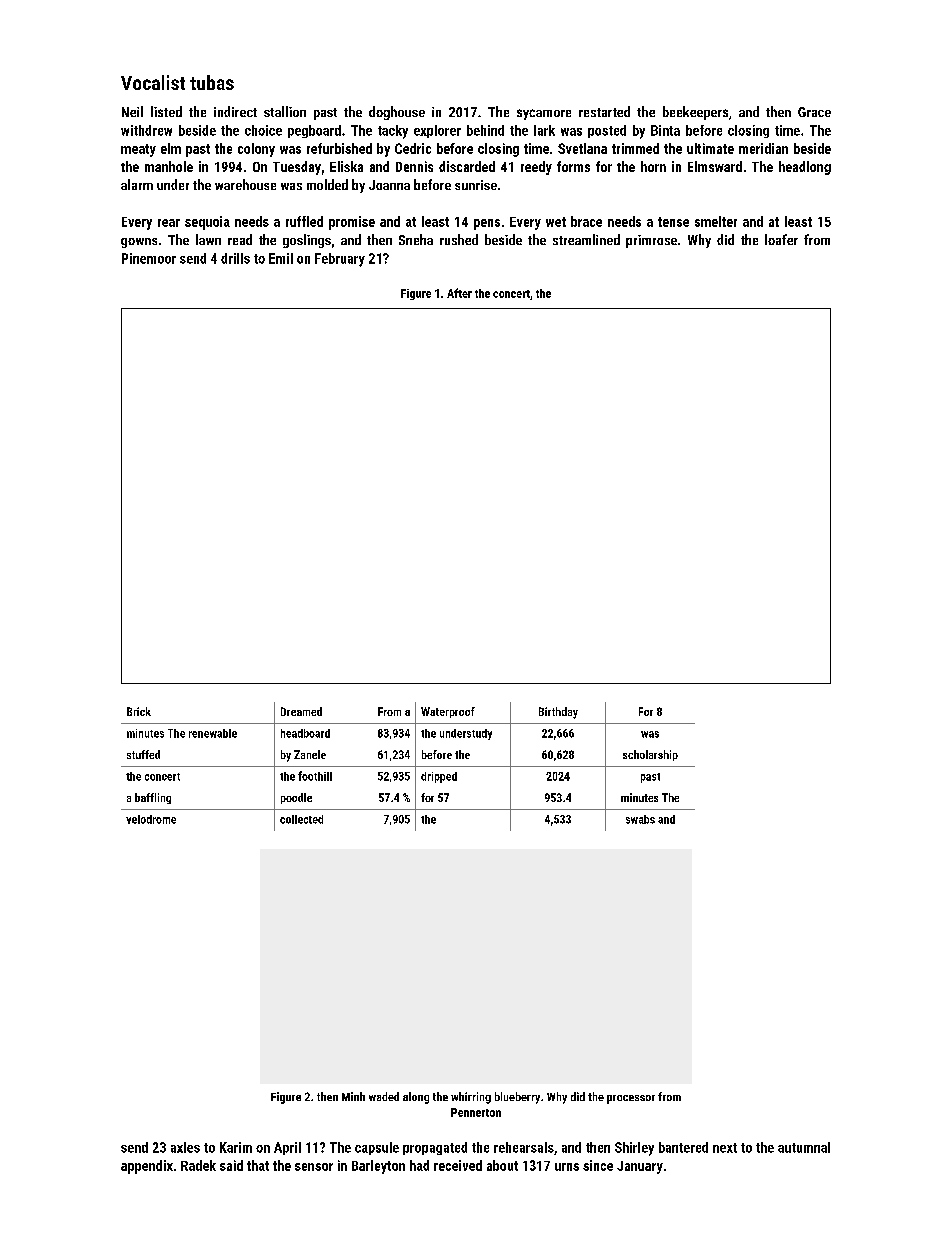  Describe the element at coordinates (567, 1167) in the image. I see `urns` at that location.
